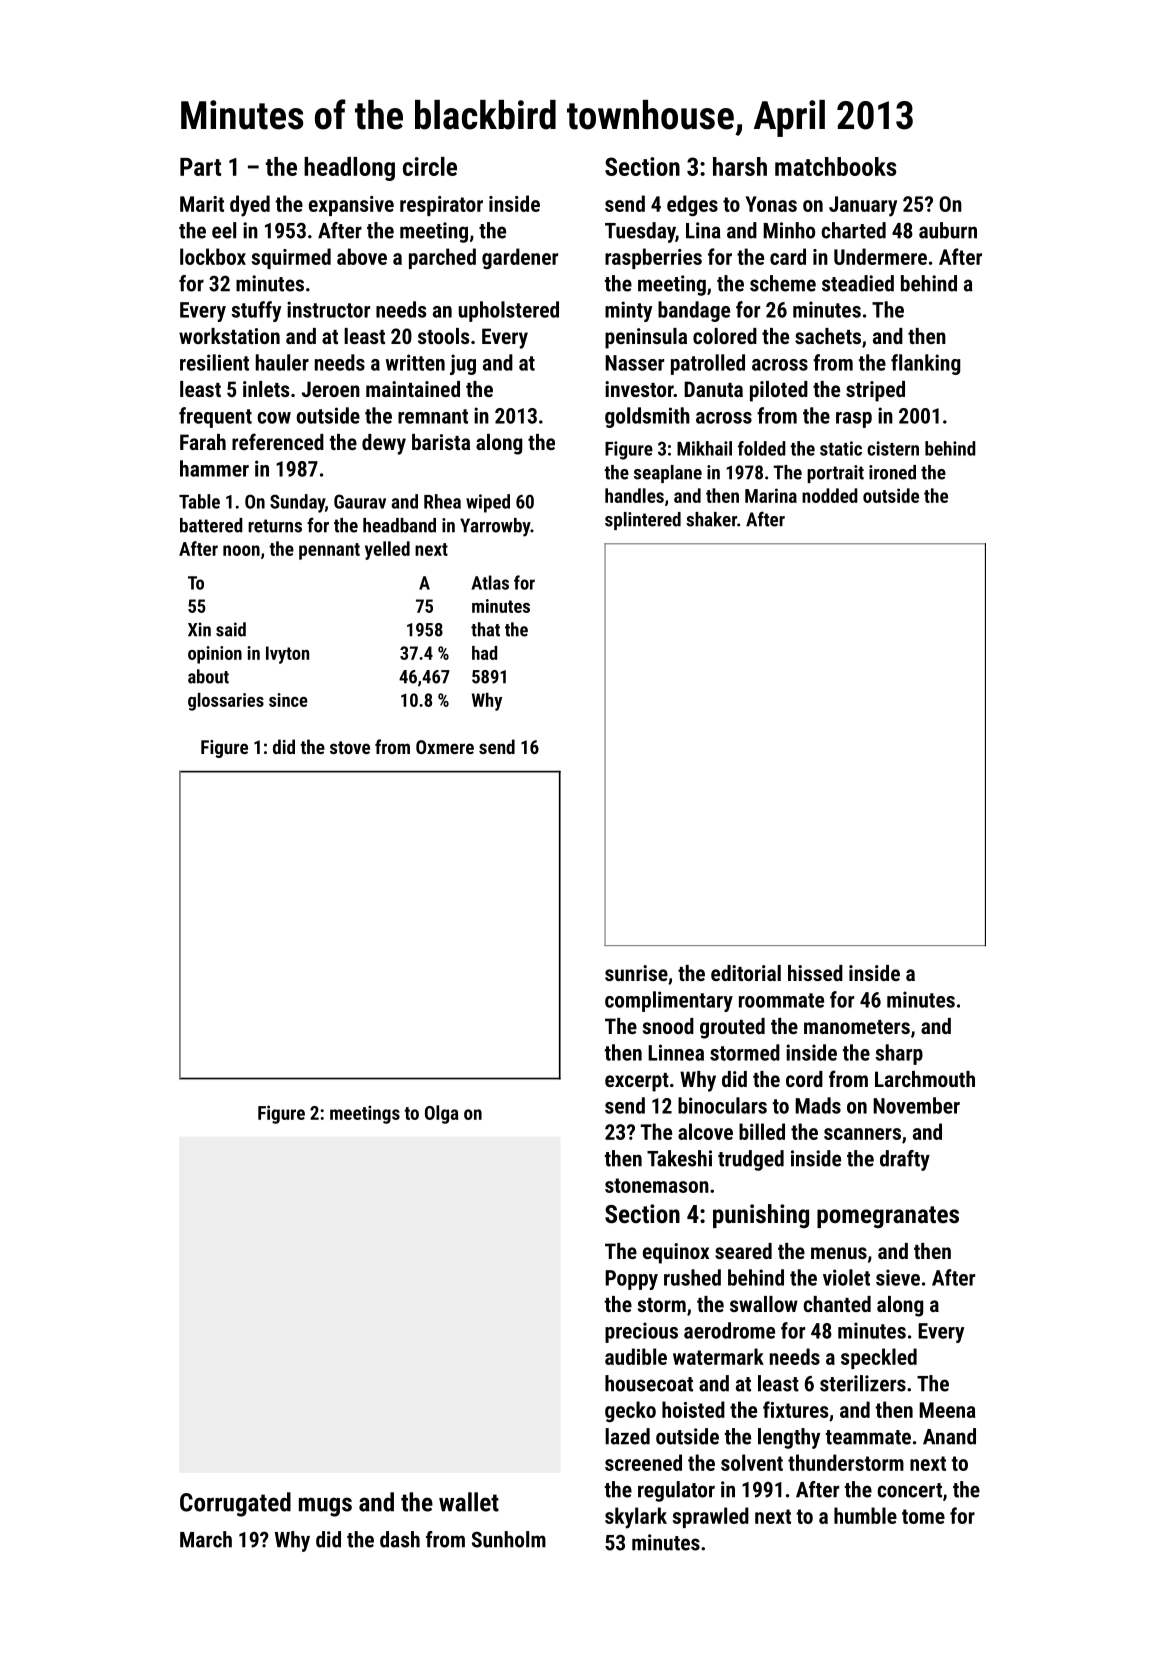 This screenshot has width=1165, height=1654. What do you see at coordinates (235, 1504) in the screenshot?
I see `Corrugated` at bounding box center [235, 1504].
